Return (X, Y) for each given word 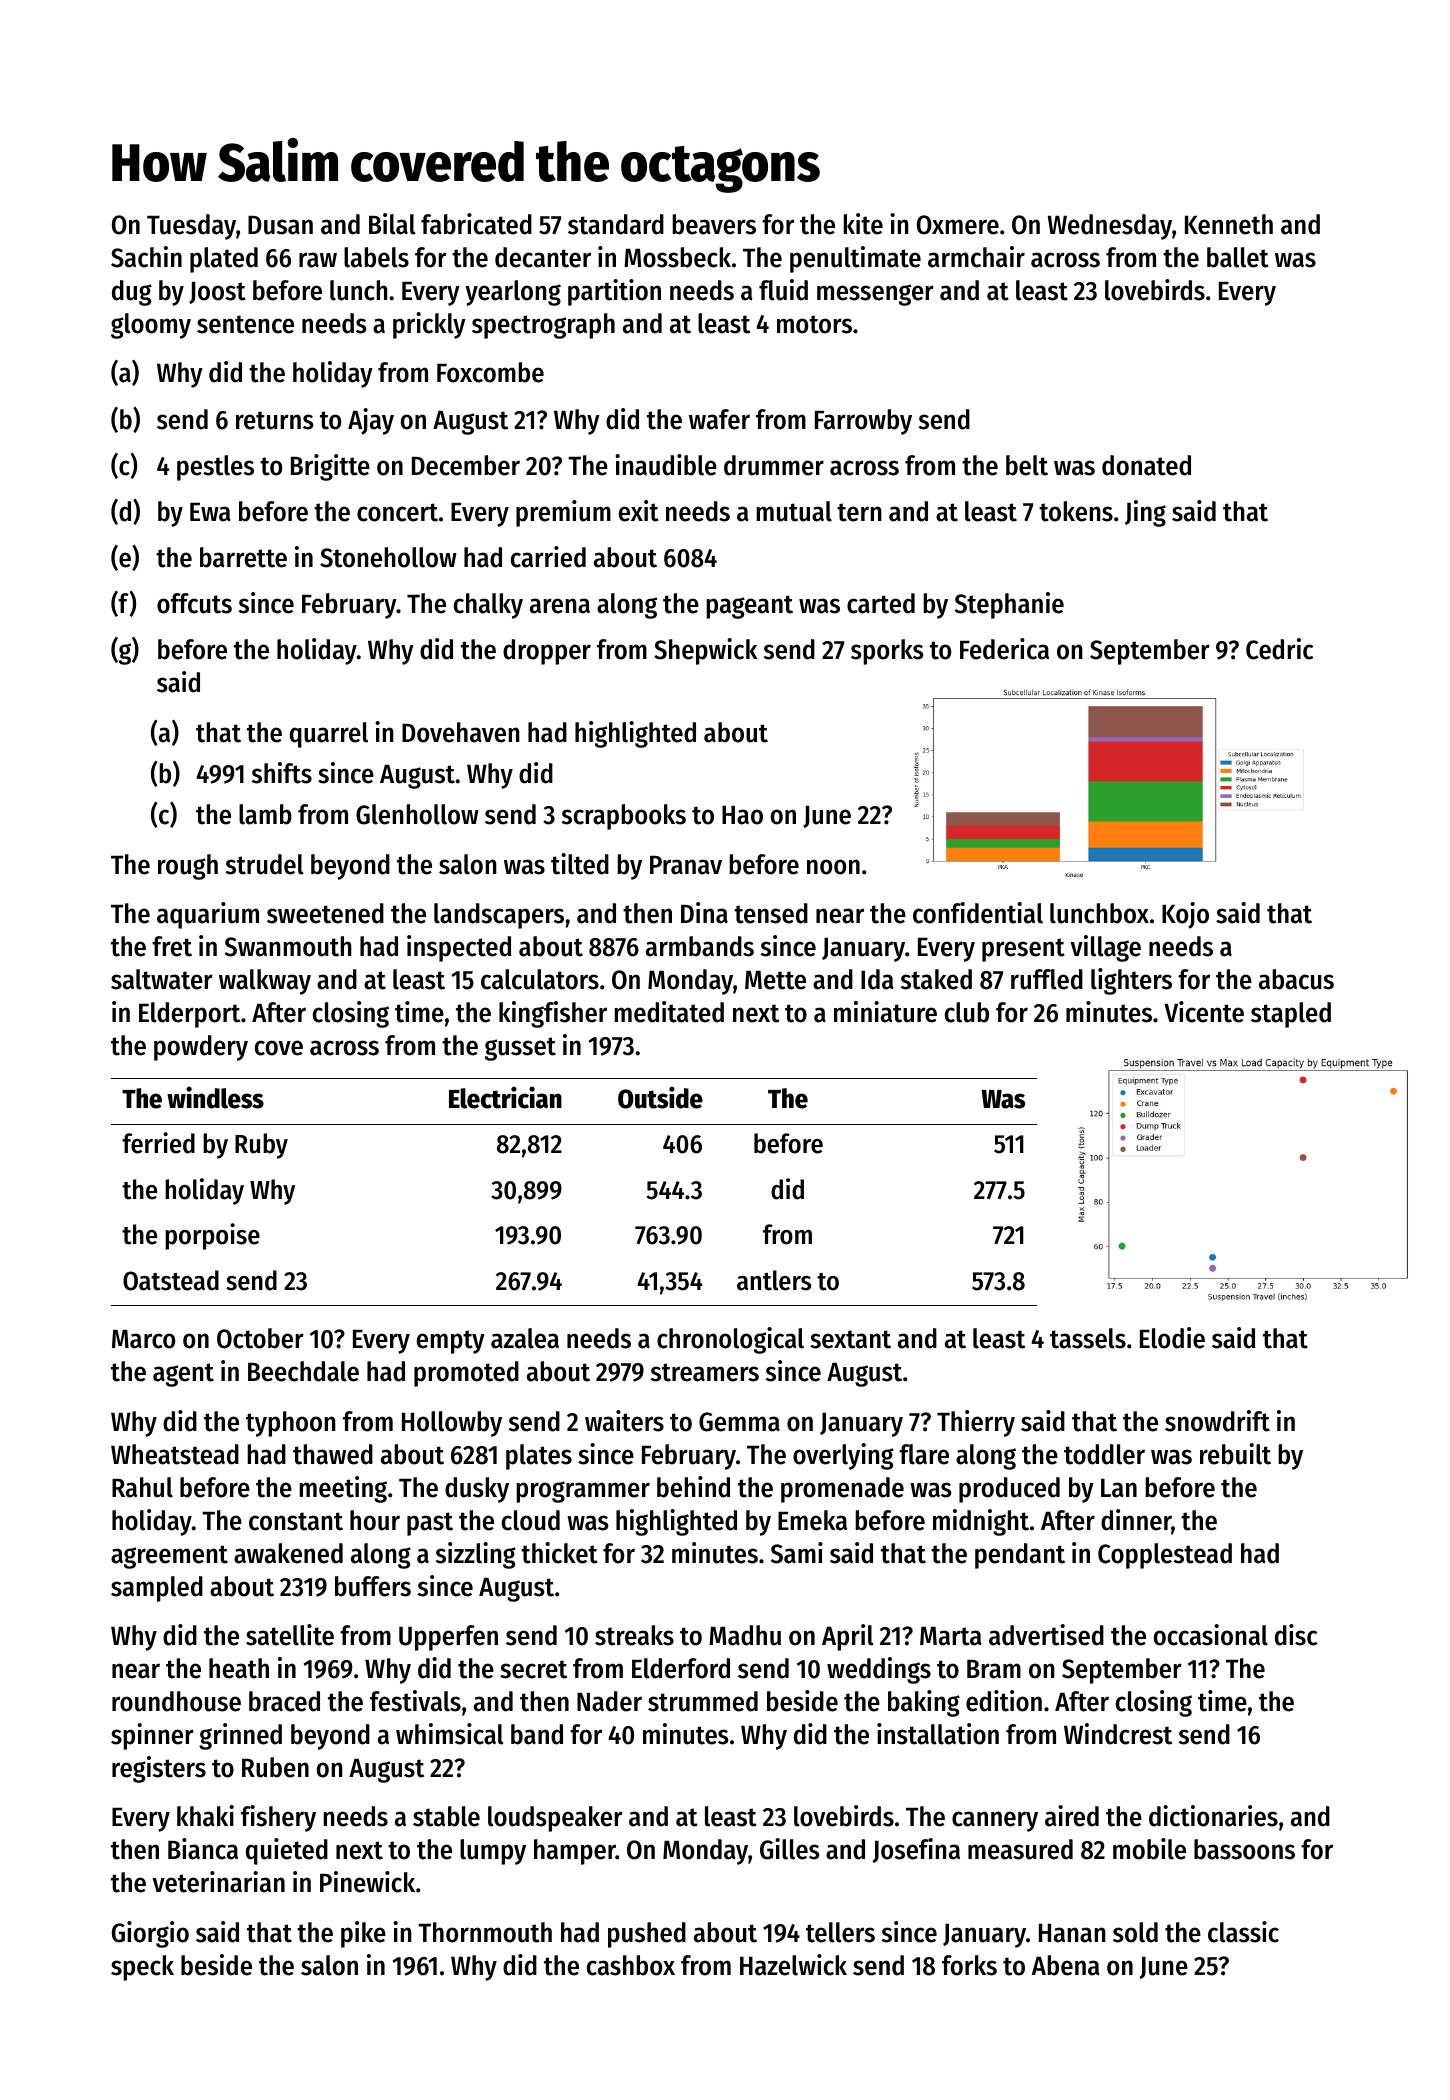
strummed (703, 1701)
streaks (634, 1635)
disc (1296, 1635)
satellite (290, 1635)
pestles (215, 468)
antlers (774, 1280)
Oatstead (171, 1280)
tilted (580, 864)
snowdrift (1217, 1421)
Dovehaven (461, 732)
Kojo (1185, 915)
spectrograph (543, 326)
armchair (976, 257)
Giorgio (150, 1934)
